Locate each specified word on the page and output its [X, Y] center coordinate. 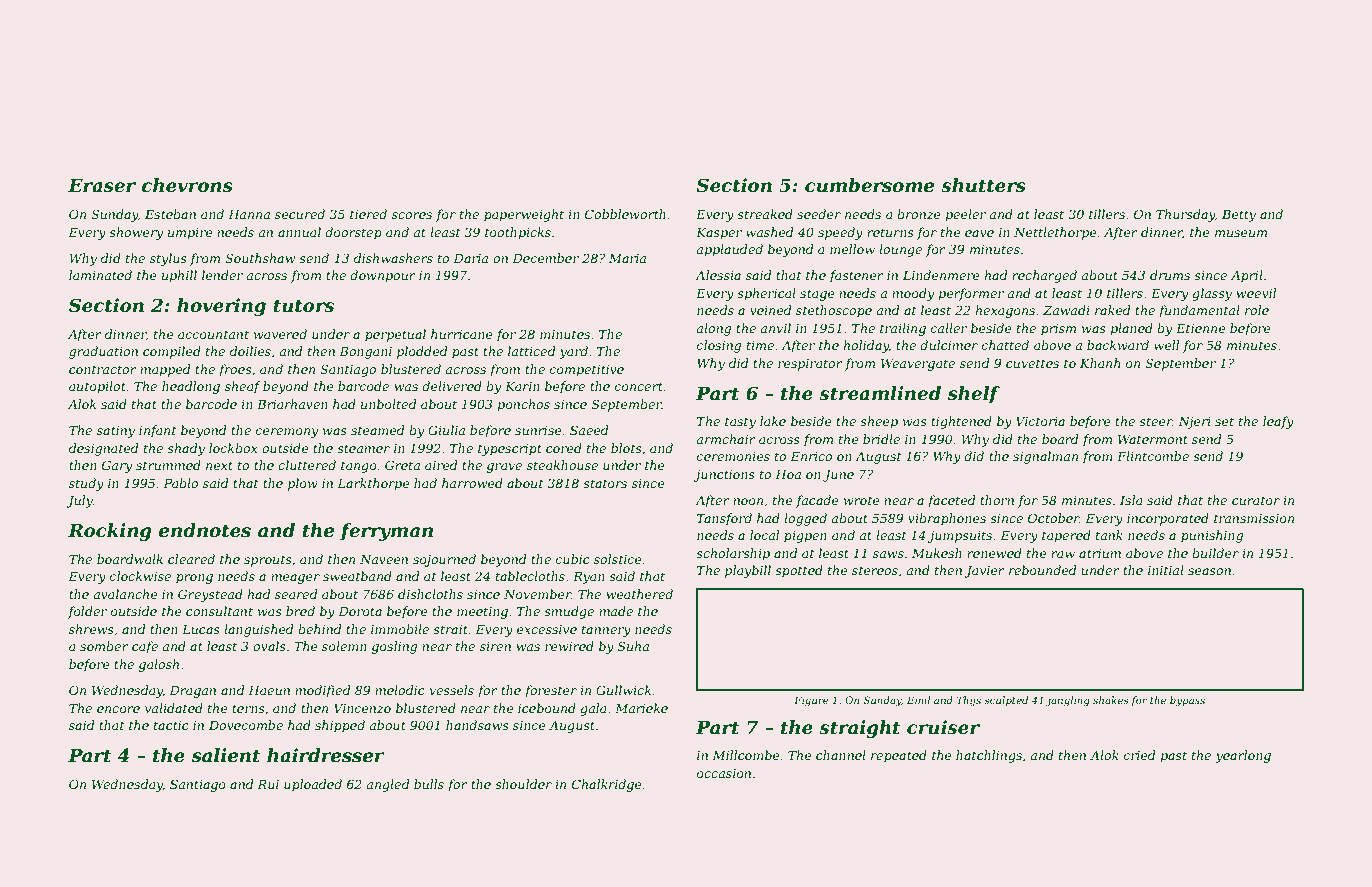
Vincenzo [362, 708]
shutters [983, 185]
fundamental [1199, 311]
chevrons [187, 185]
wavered [280, 334]
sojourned [444, 560]
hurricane [462, 334]
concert [639, 386]
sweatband [357, 576]
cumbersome [869, 185]
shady [186, 449]
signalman [1045, 457]
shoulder [523, 784]
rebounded [1042, 570]
